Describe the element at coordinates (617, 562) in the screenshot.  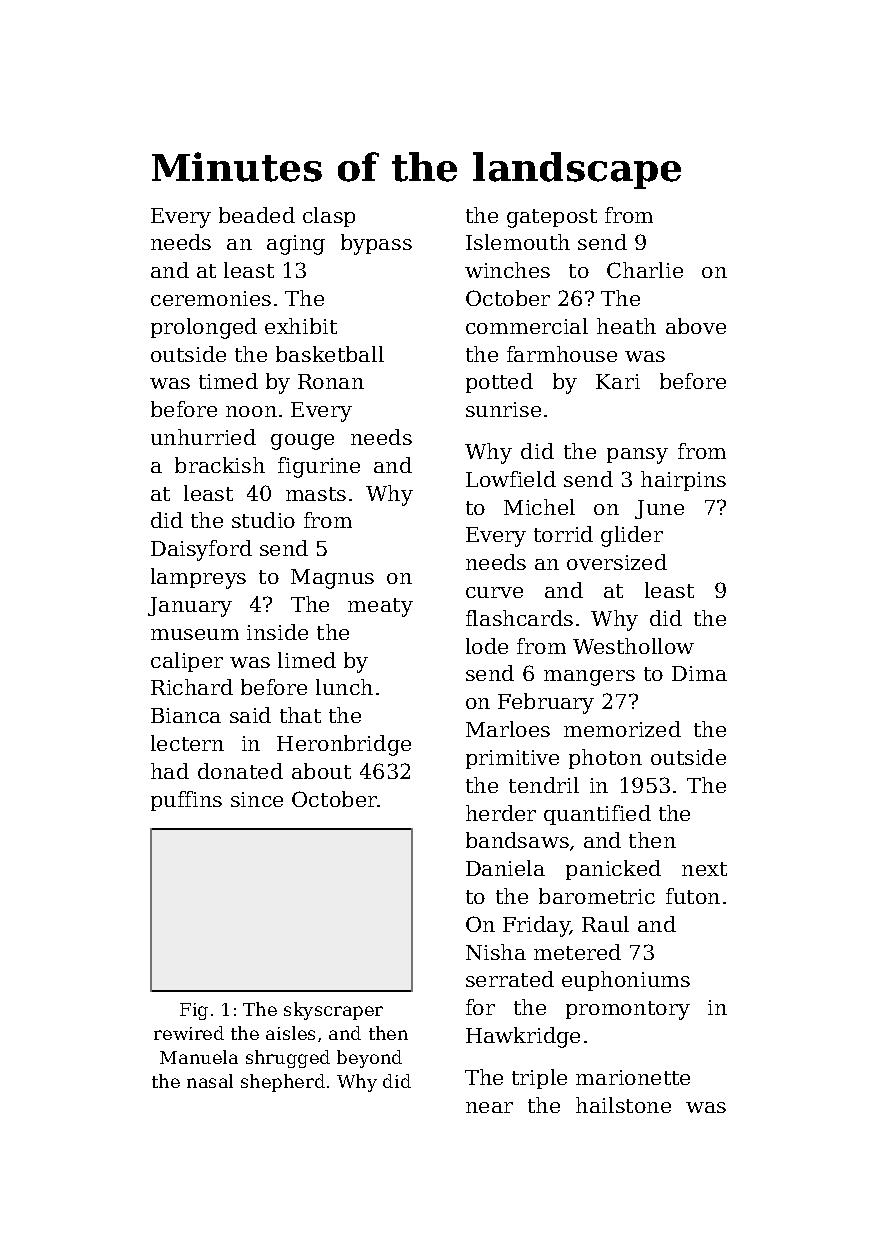
I see `oversized` at that location.
